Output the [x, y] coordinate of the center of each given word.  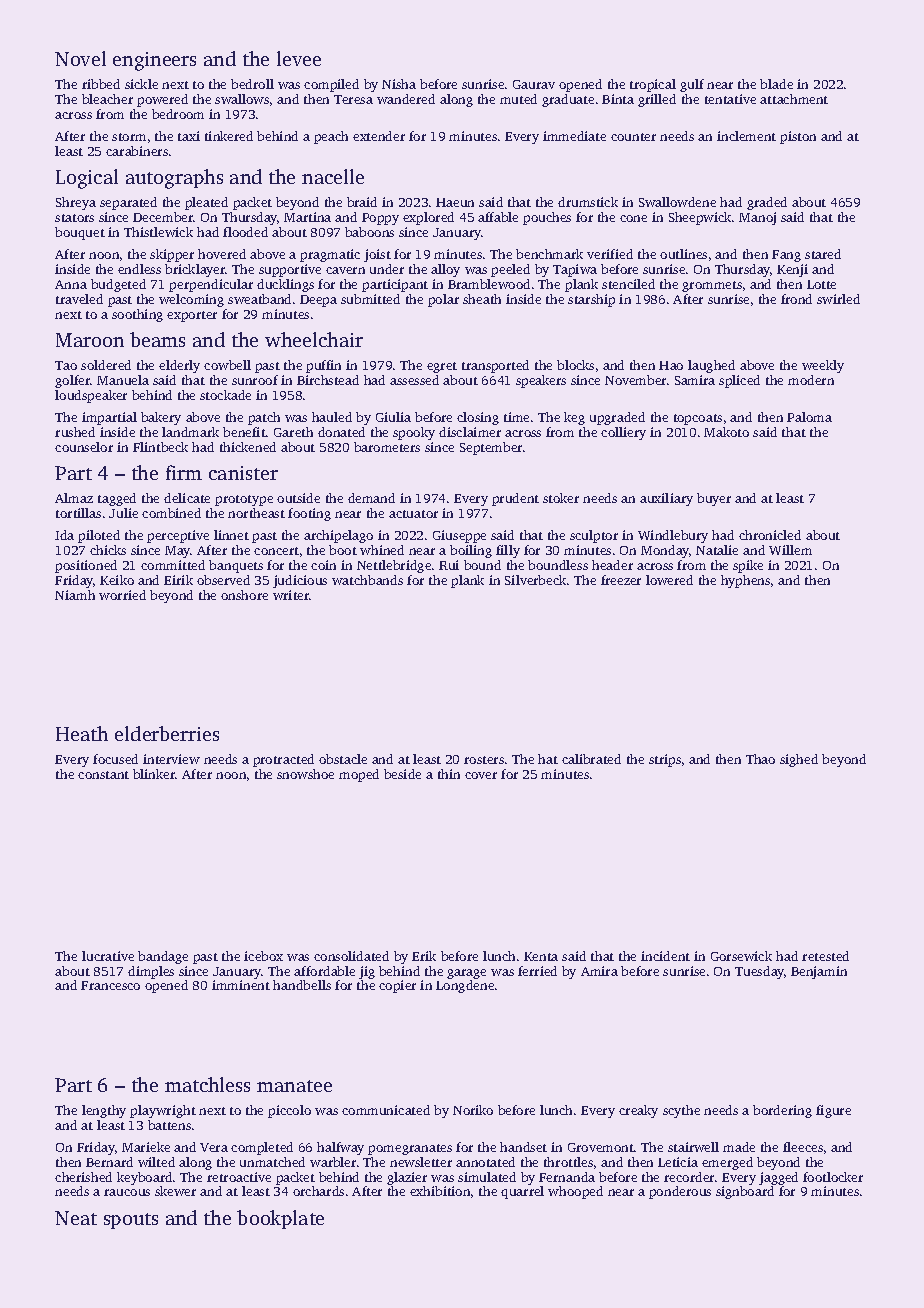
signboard [745, 1192]
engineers [154, 61]
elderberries [167, 733]
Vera [214, 1147]
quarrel [522, 1192]
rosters [484, 760]
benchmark [549, 254]
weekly [823, 366]
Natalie [717, 550]
